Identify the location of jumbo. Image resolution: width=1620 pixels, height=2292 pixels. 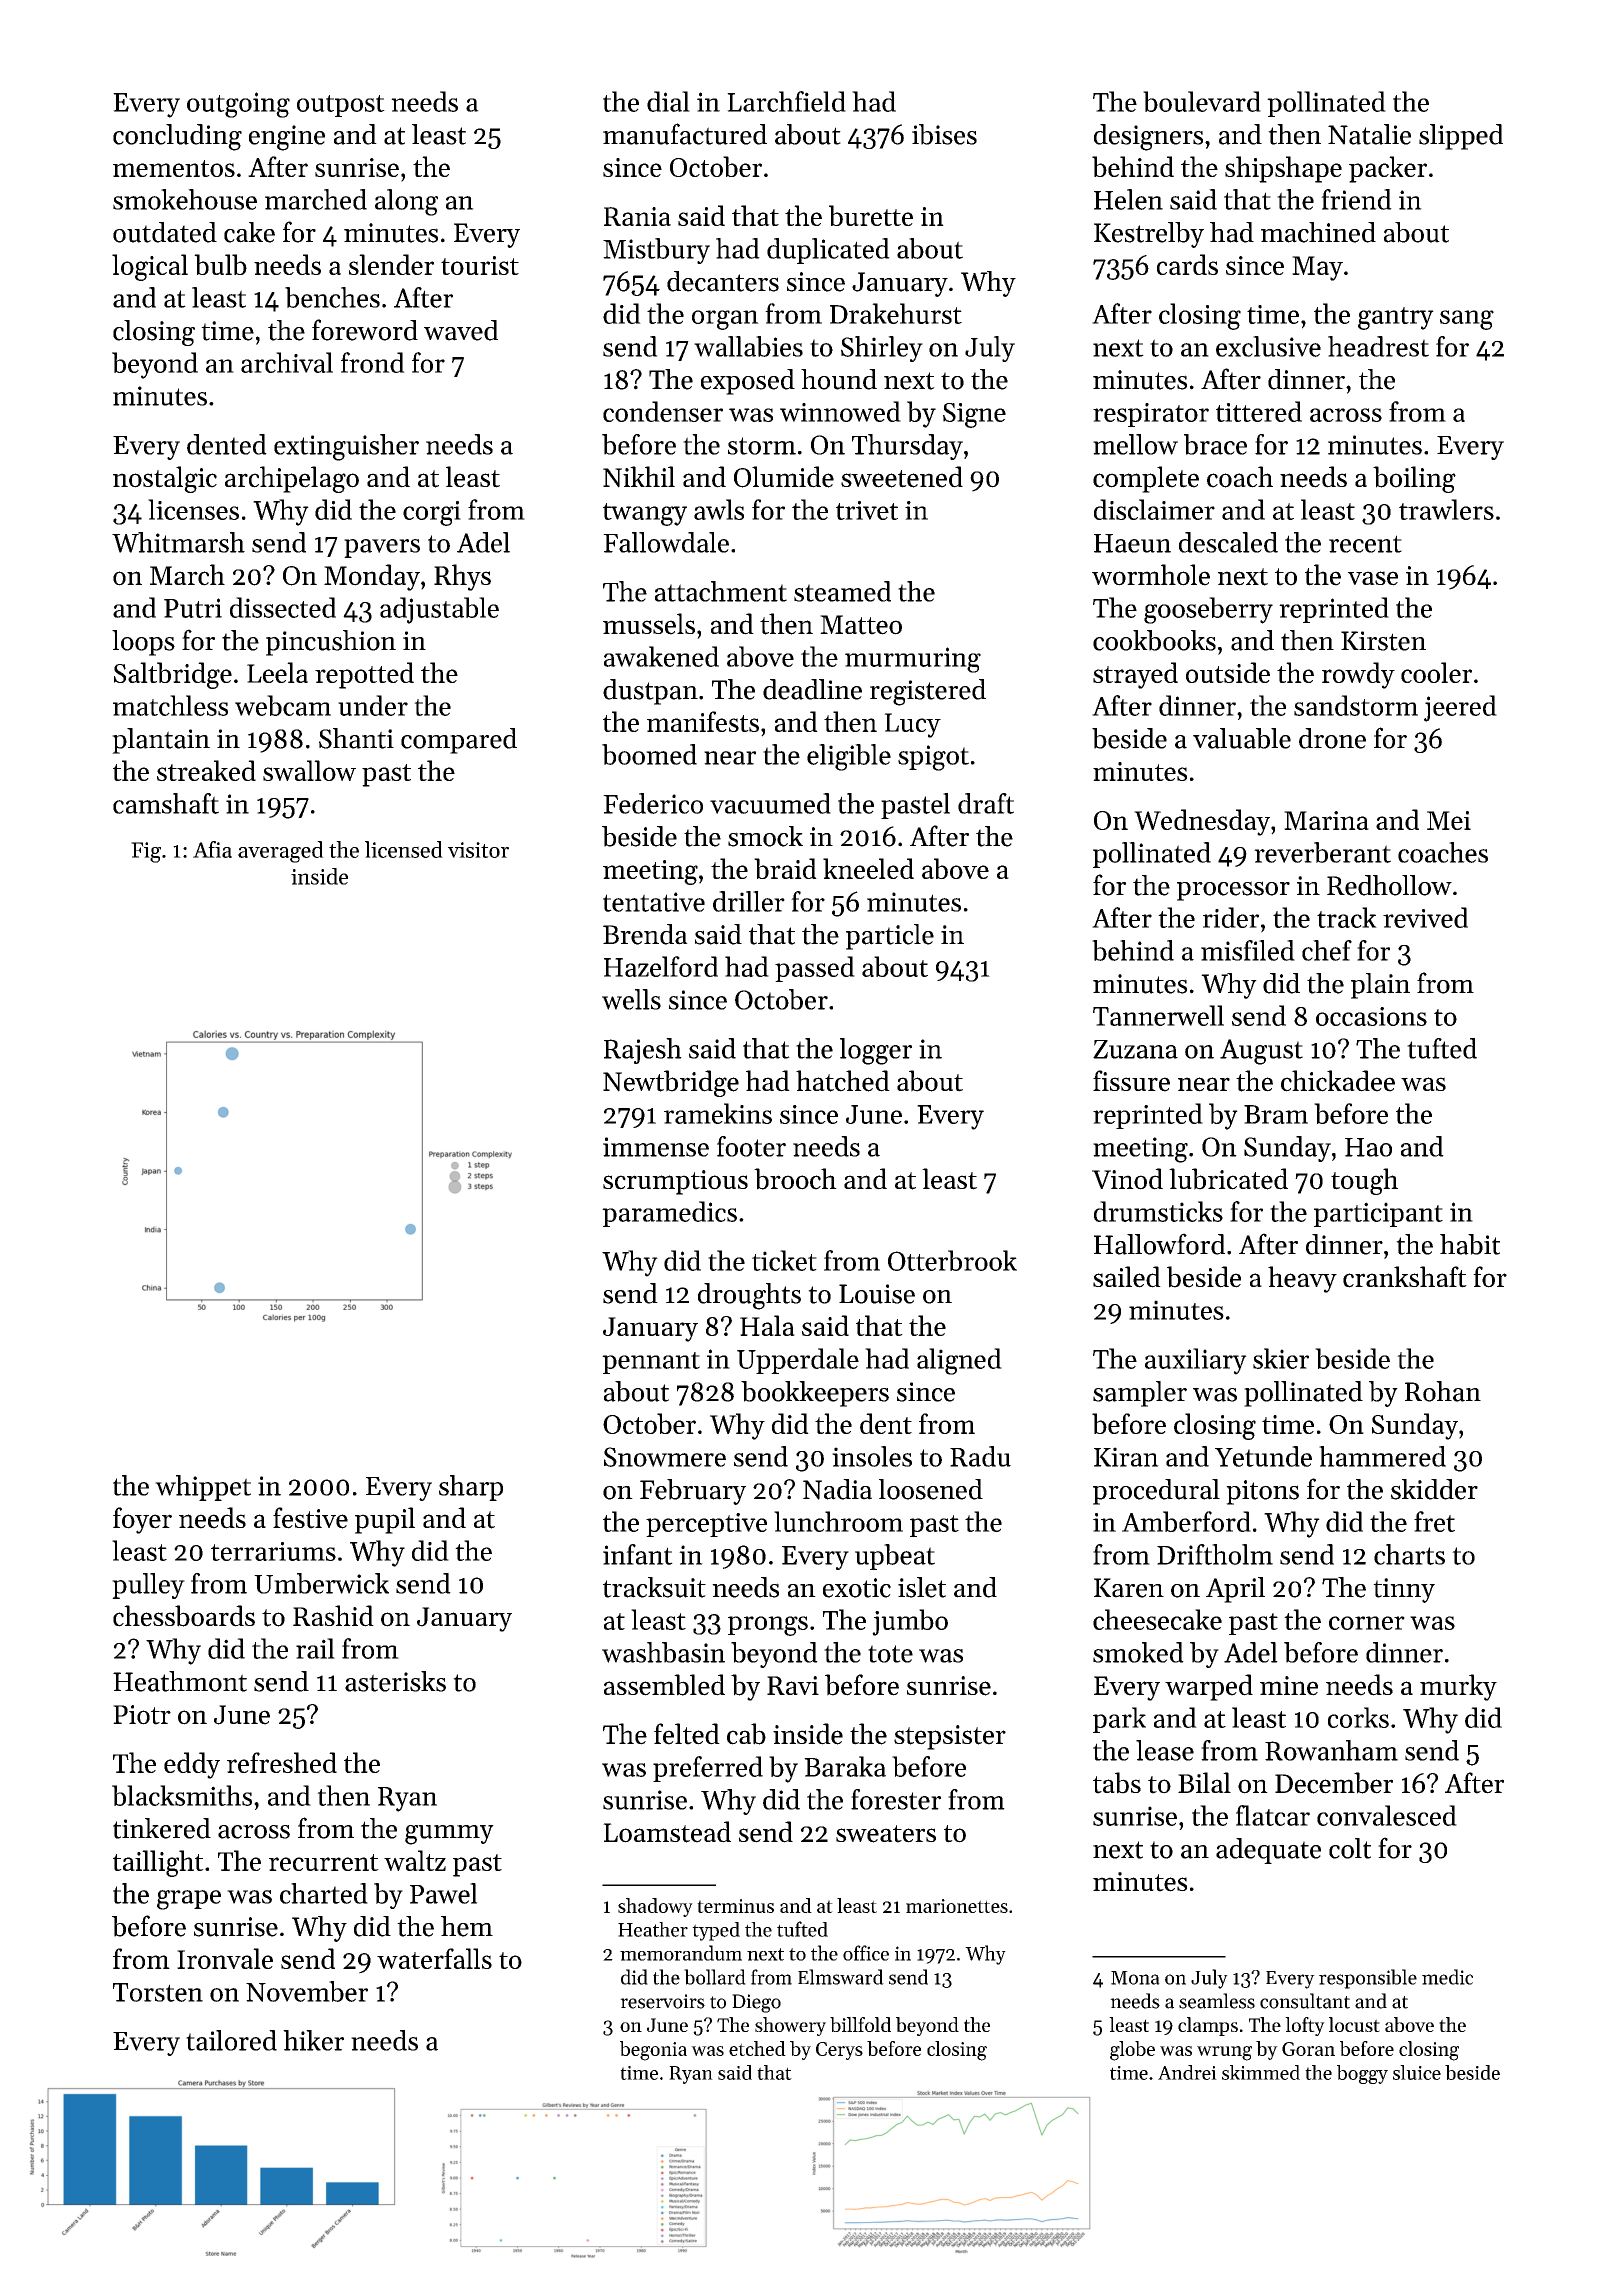
(910, 1622).
